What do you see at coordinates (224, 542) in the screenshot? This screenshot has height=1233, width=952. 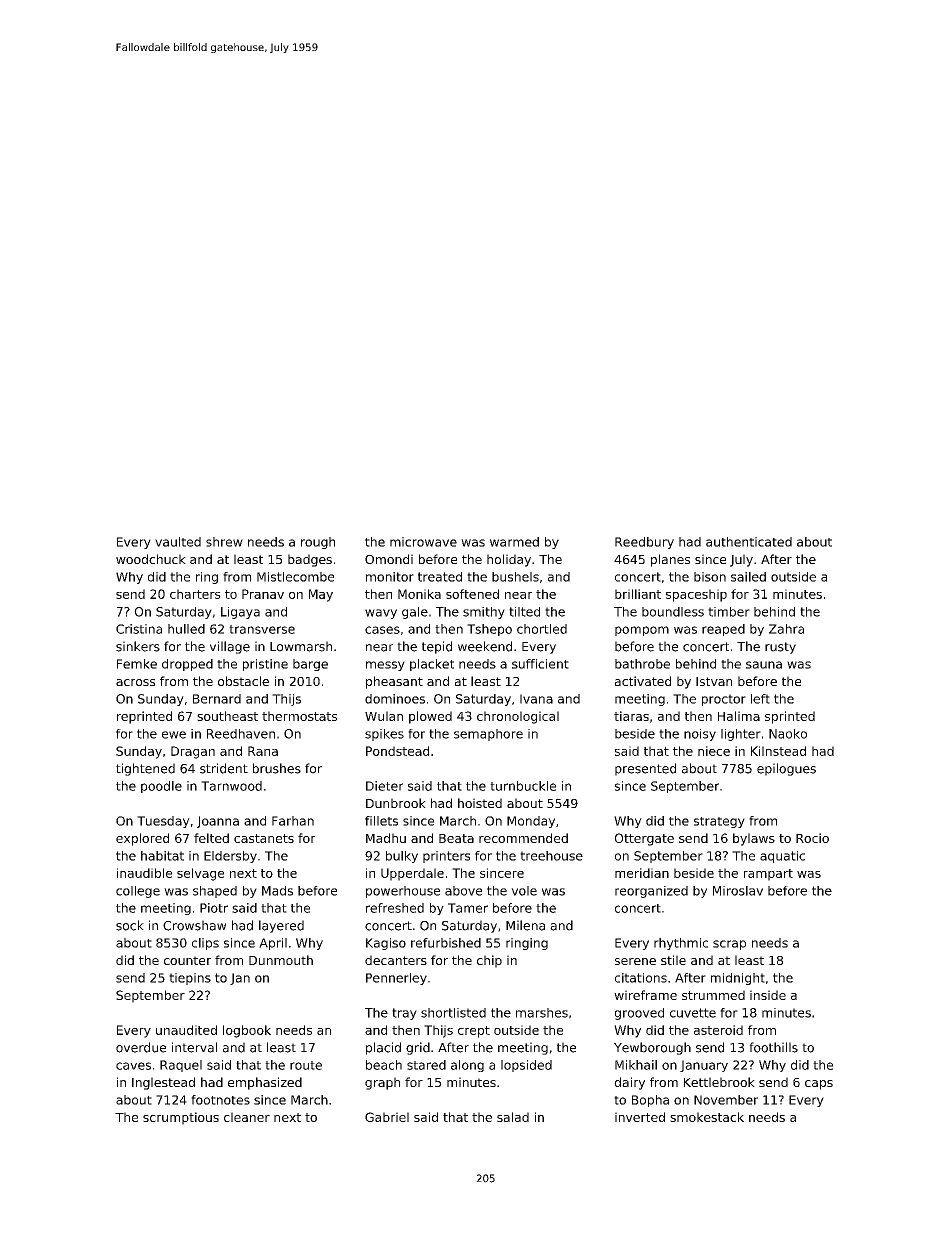 I see `shrew` at bounding box center [224, 542].
